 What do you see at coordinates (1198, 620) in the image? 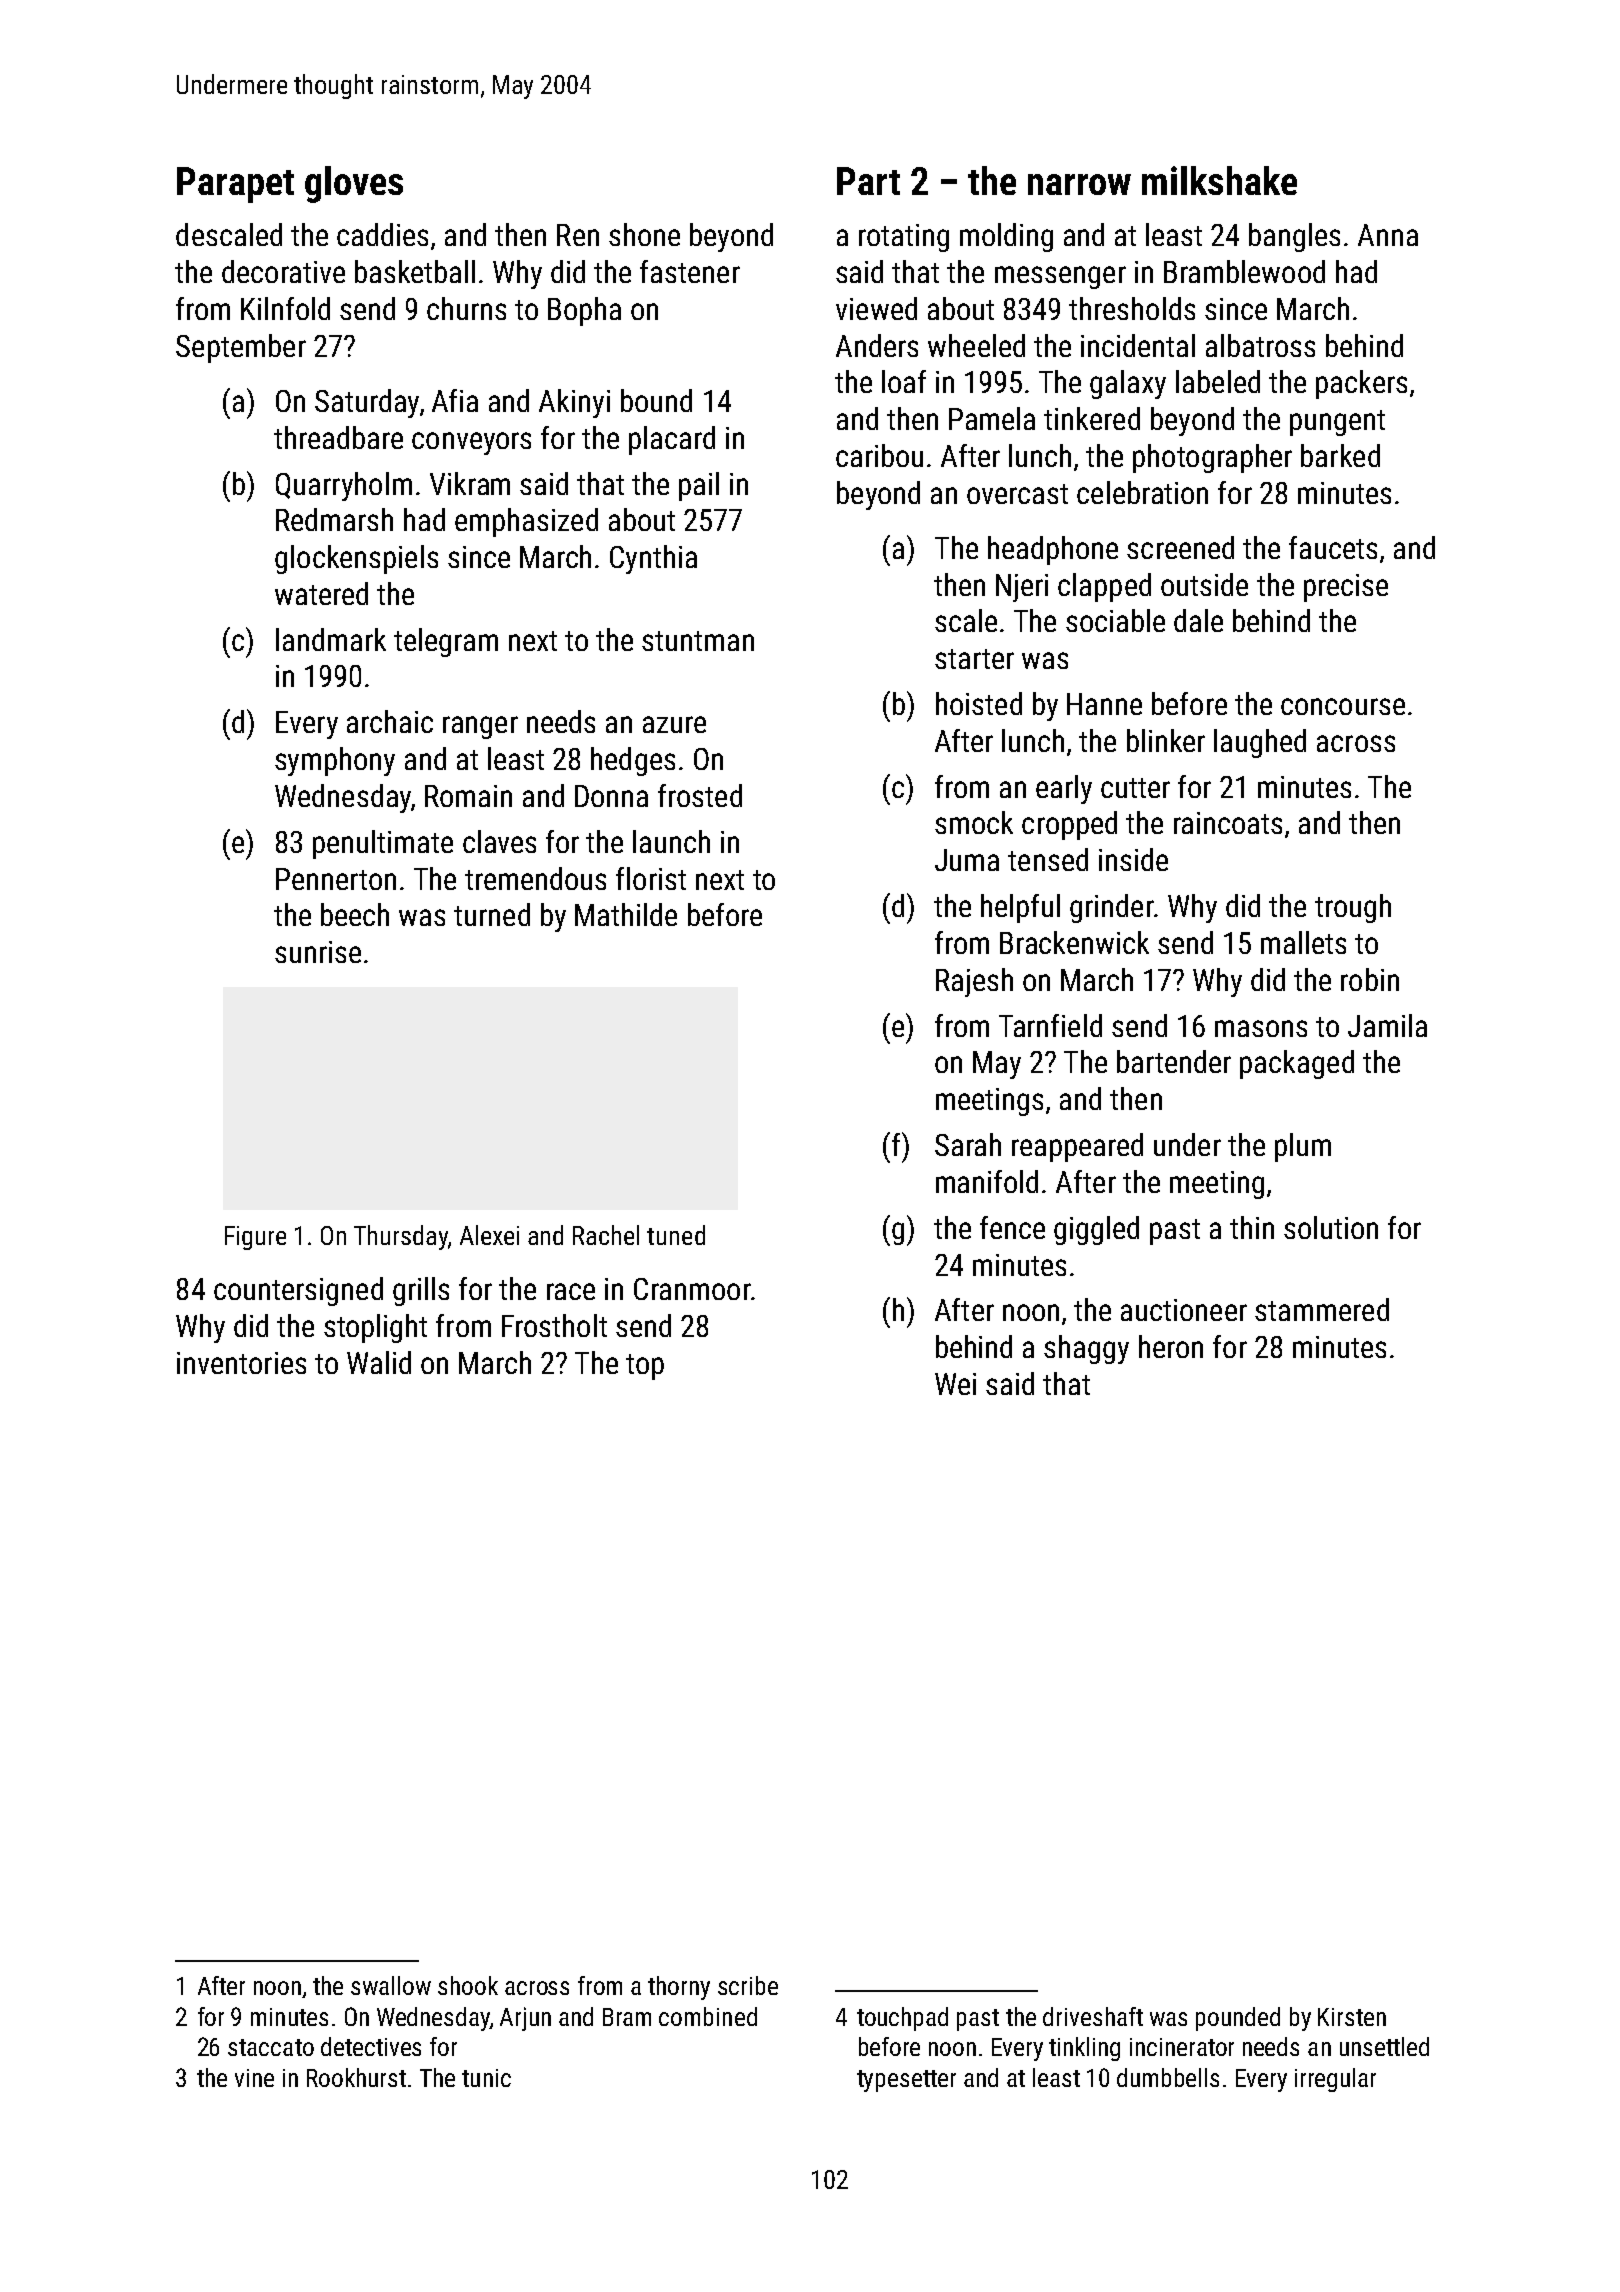
I see `dale` at bounding box center [1198, 620].
